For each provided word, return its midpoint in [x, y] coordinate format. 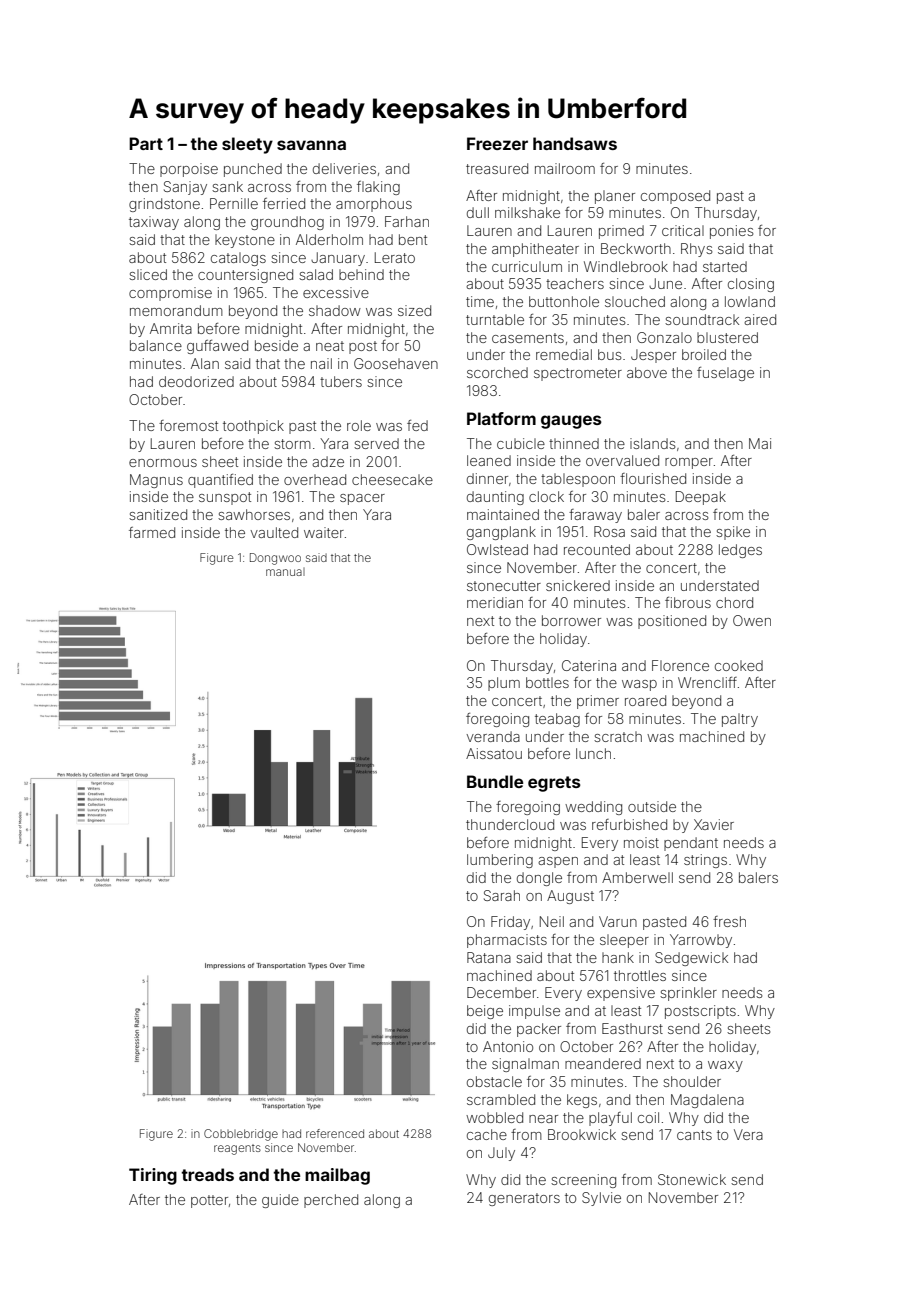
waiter [324, 532]
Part [146, 143]
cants [694, 1135]
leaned [489, 460]
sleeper [624, 941]
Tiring [153, 1176]
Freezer [497, 143]
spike [733, 533]
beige [485, 1012]
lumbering [500, 861]
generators [524, 1199]
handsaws [575, 143]
